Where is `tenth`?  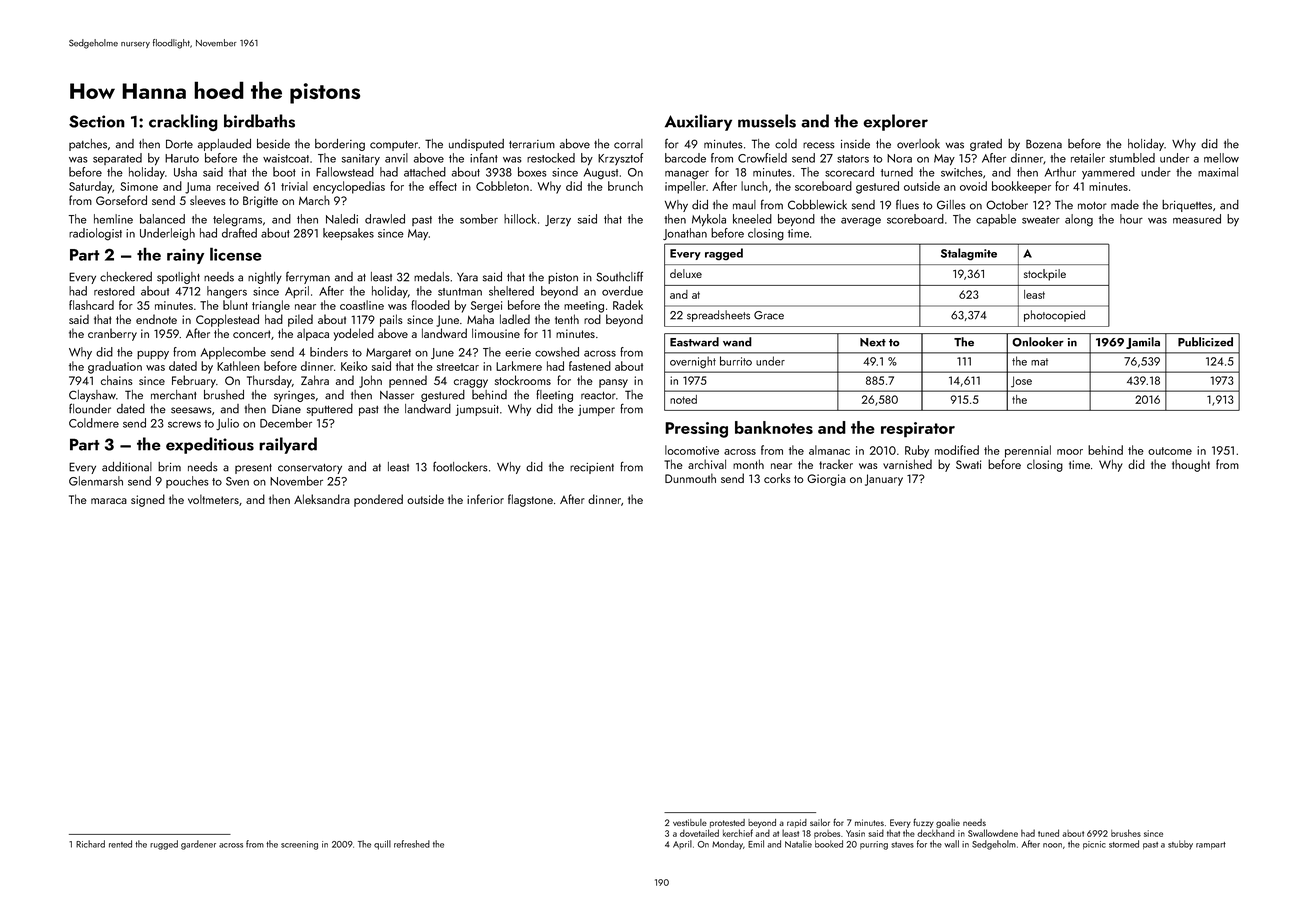 tenth is located at coordinates (567, 319).
